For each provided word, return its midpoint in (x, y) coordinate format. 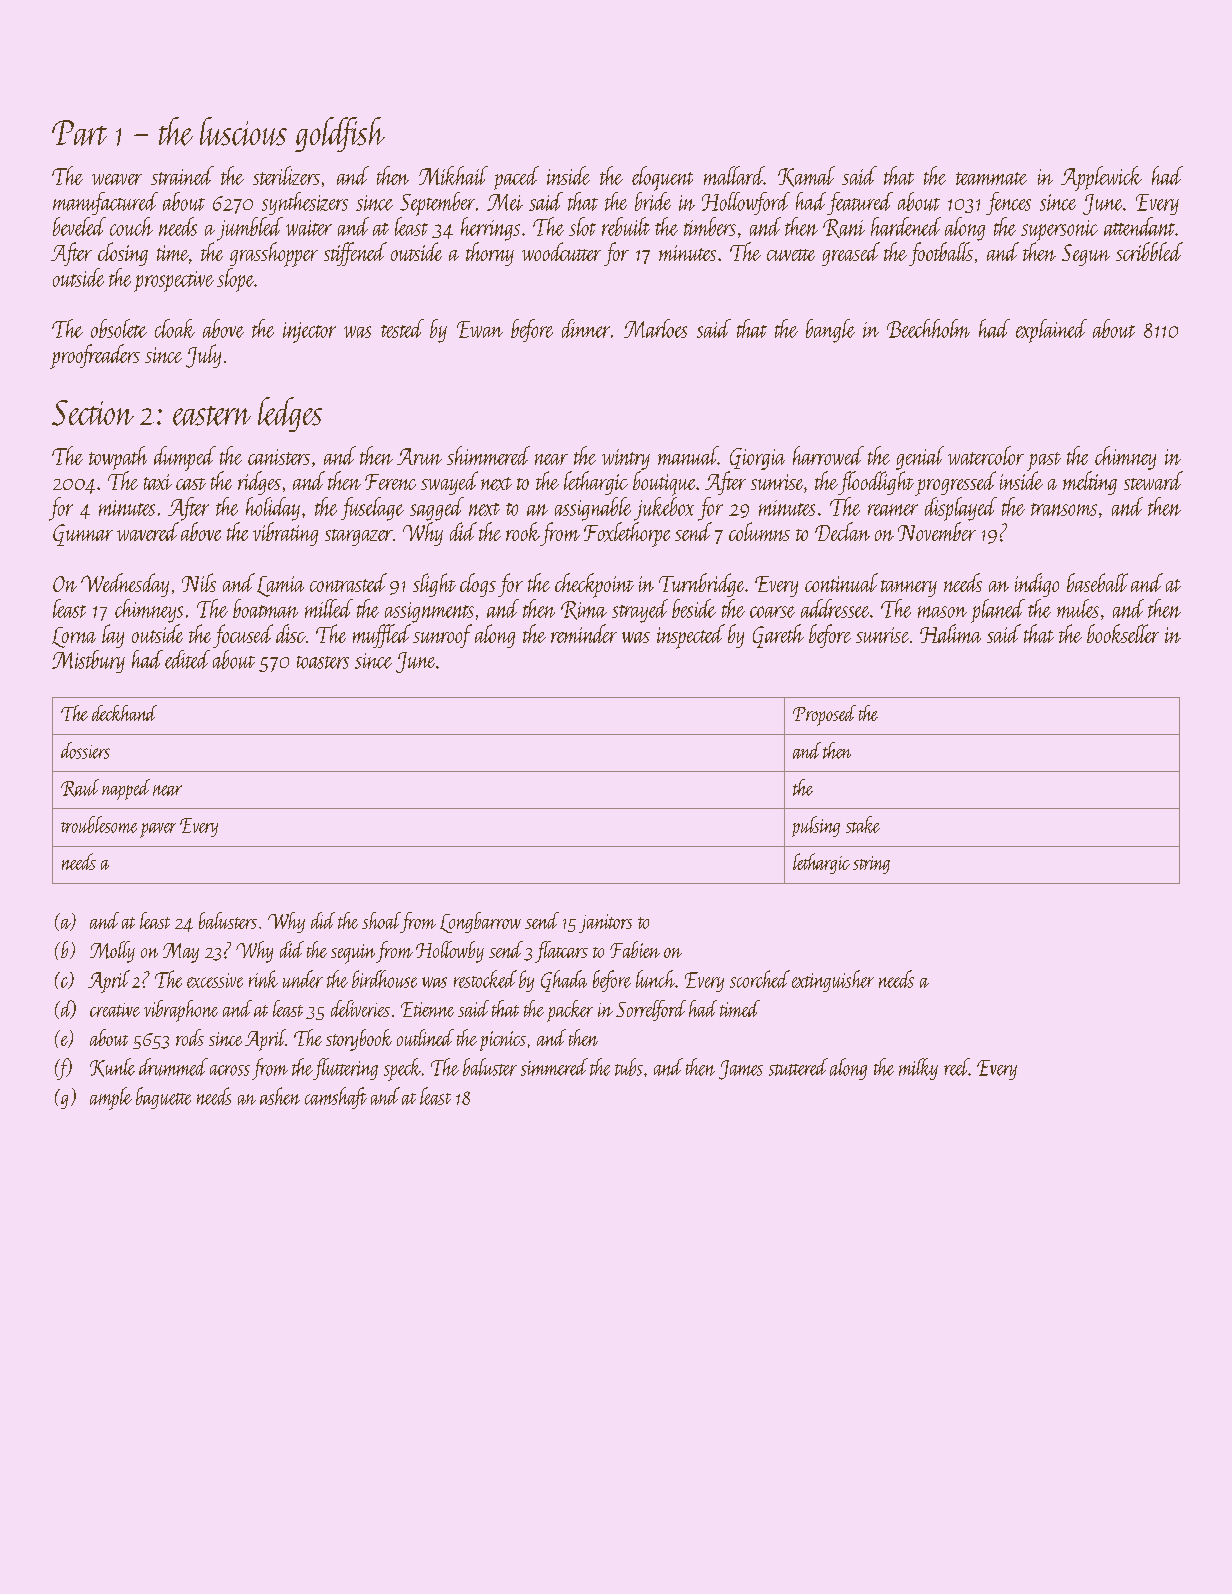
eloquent (662, 178)
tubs (629, 1067)
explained (1051, 331)
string (871, 865)
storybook (359, 1040)
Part (79, 133)
